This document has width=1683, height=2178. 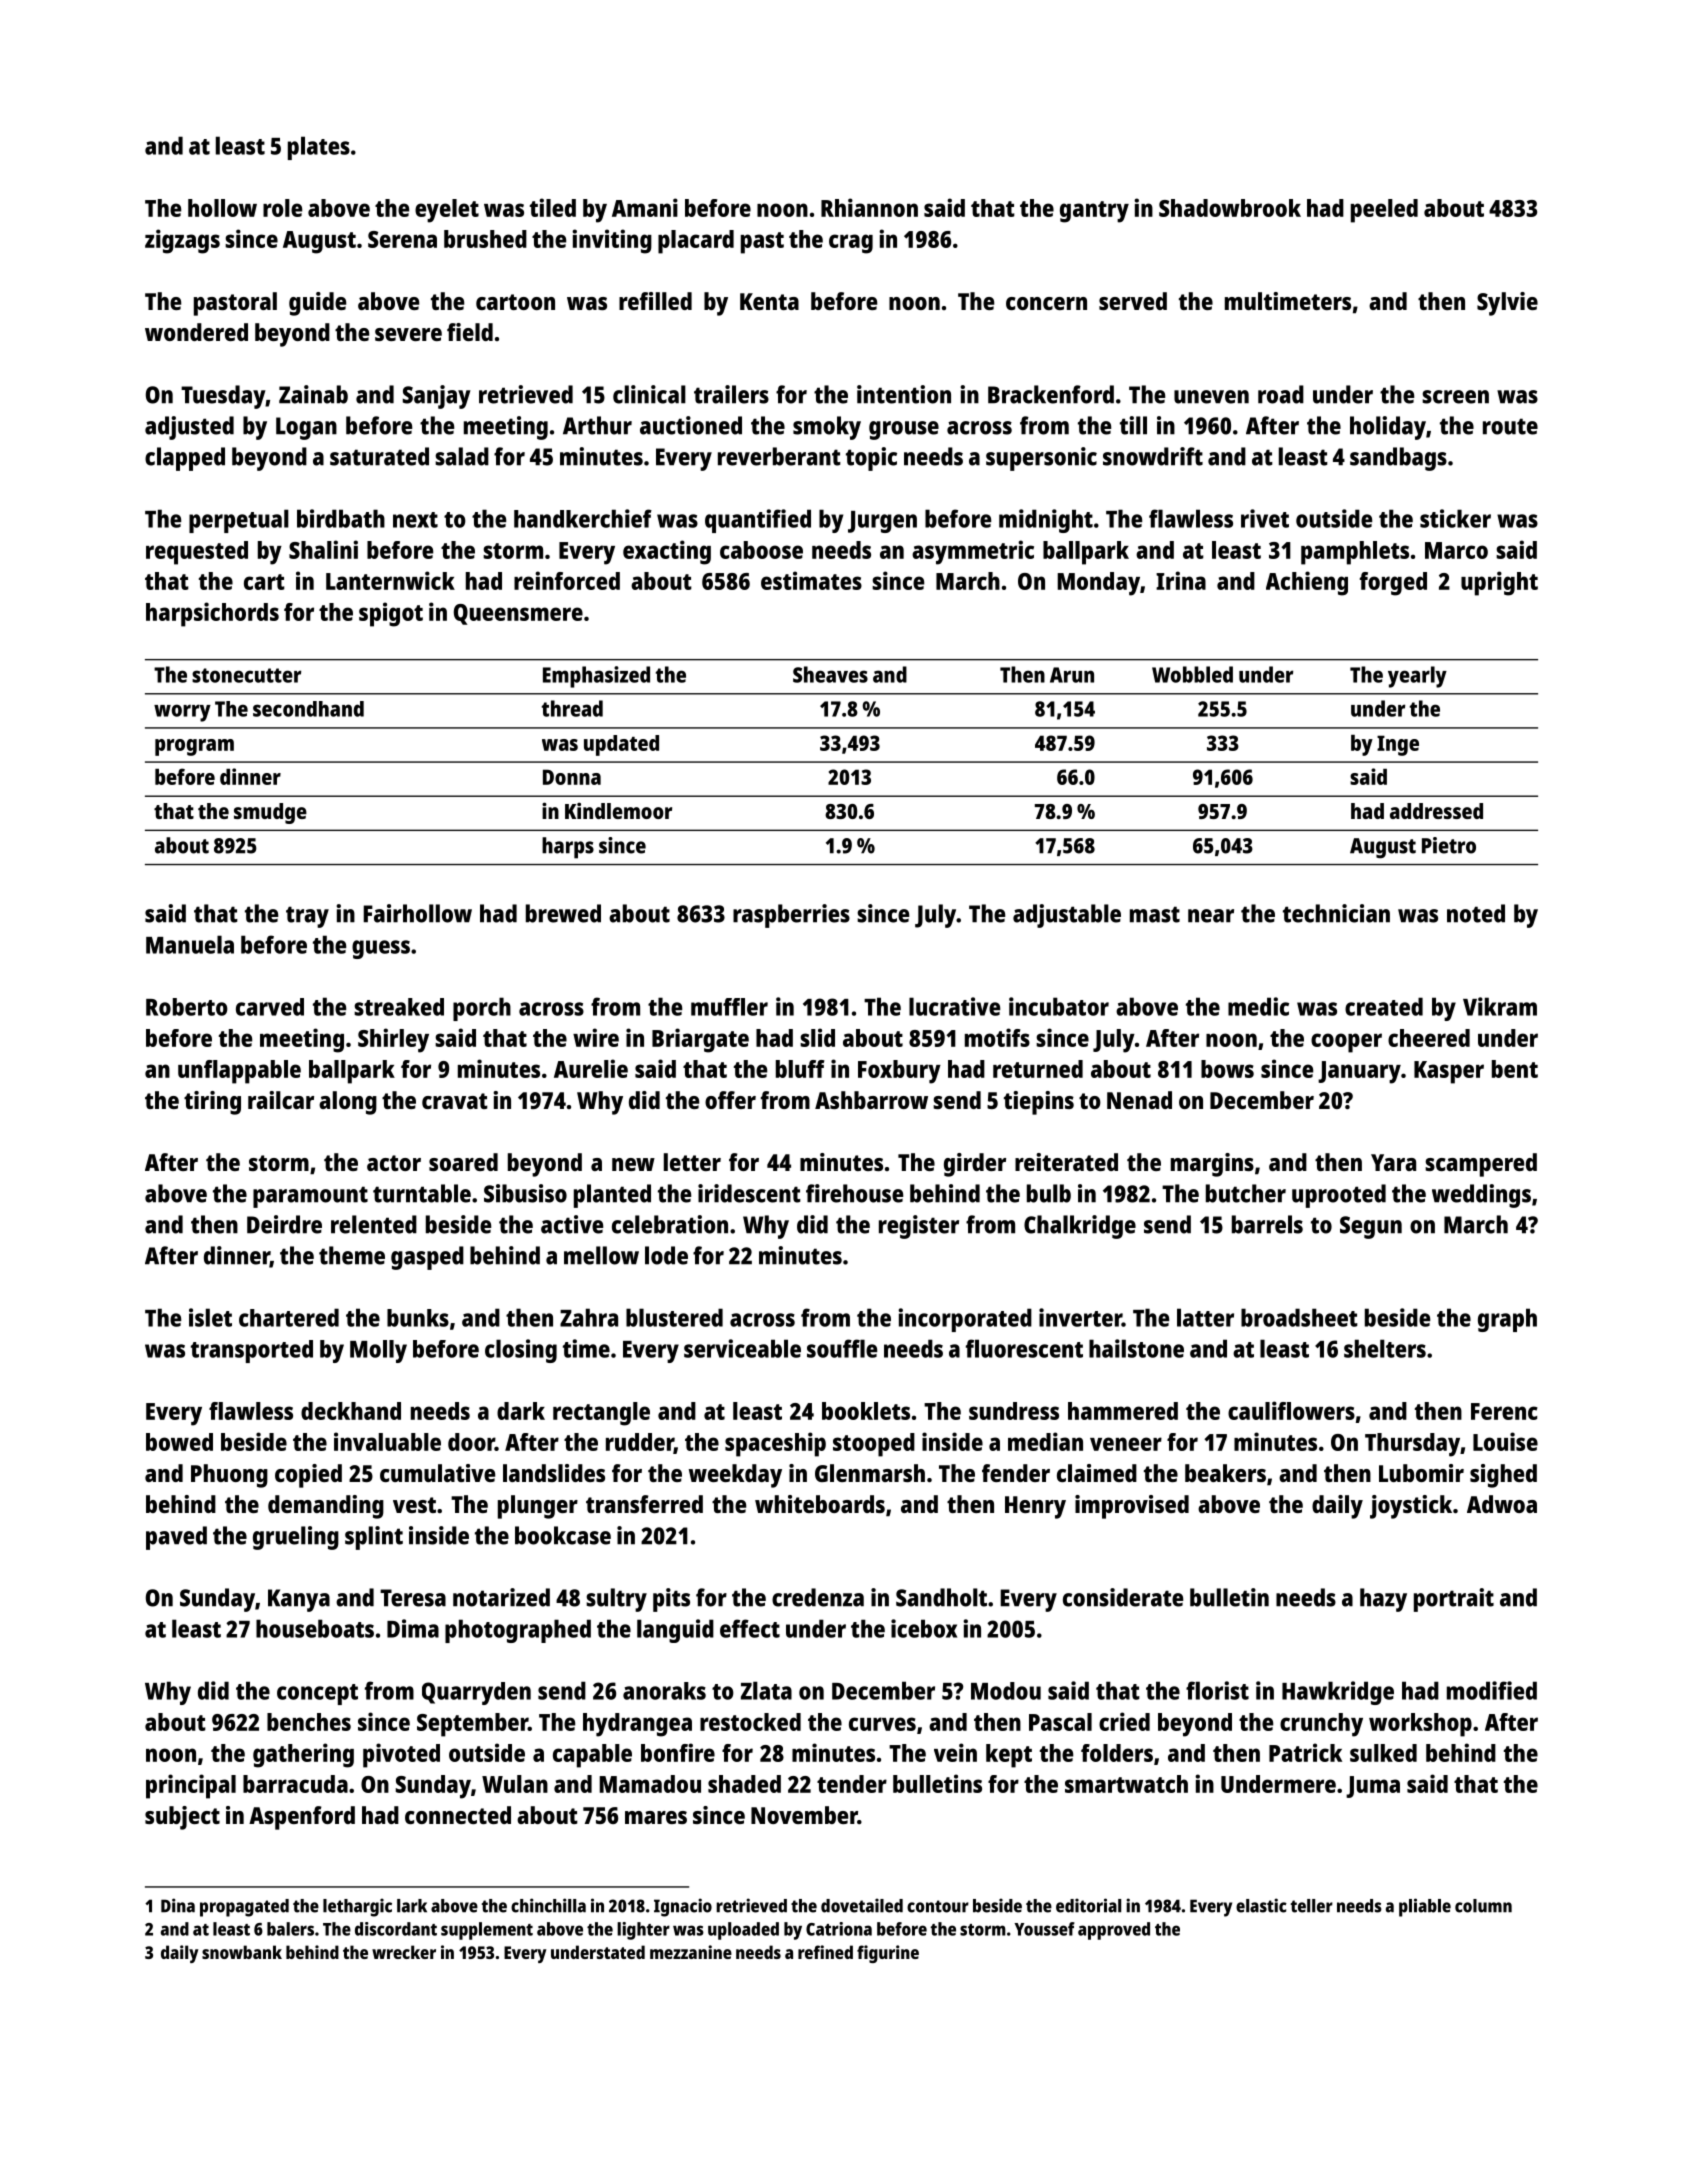 I want to click on tray, so click(x=307, y=917).
